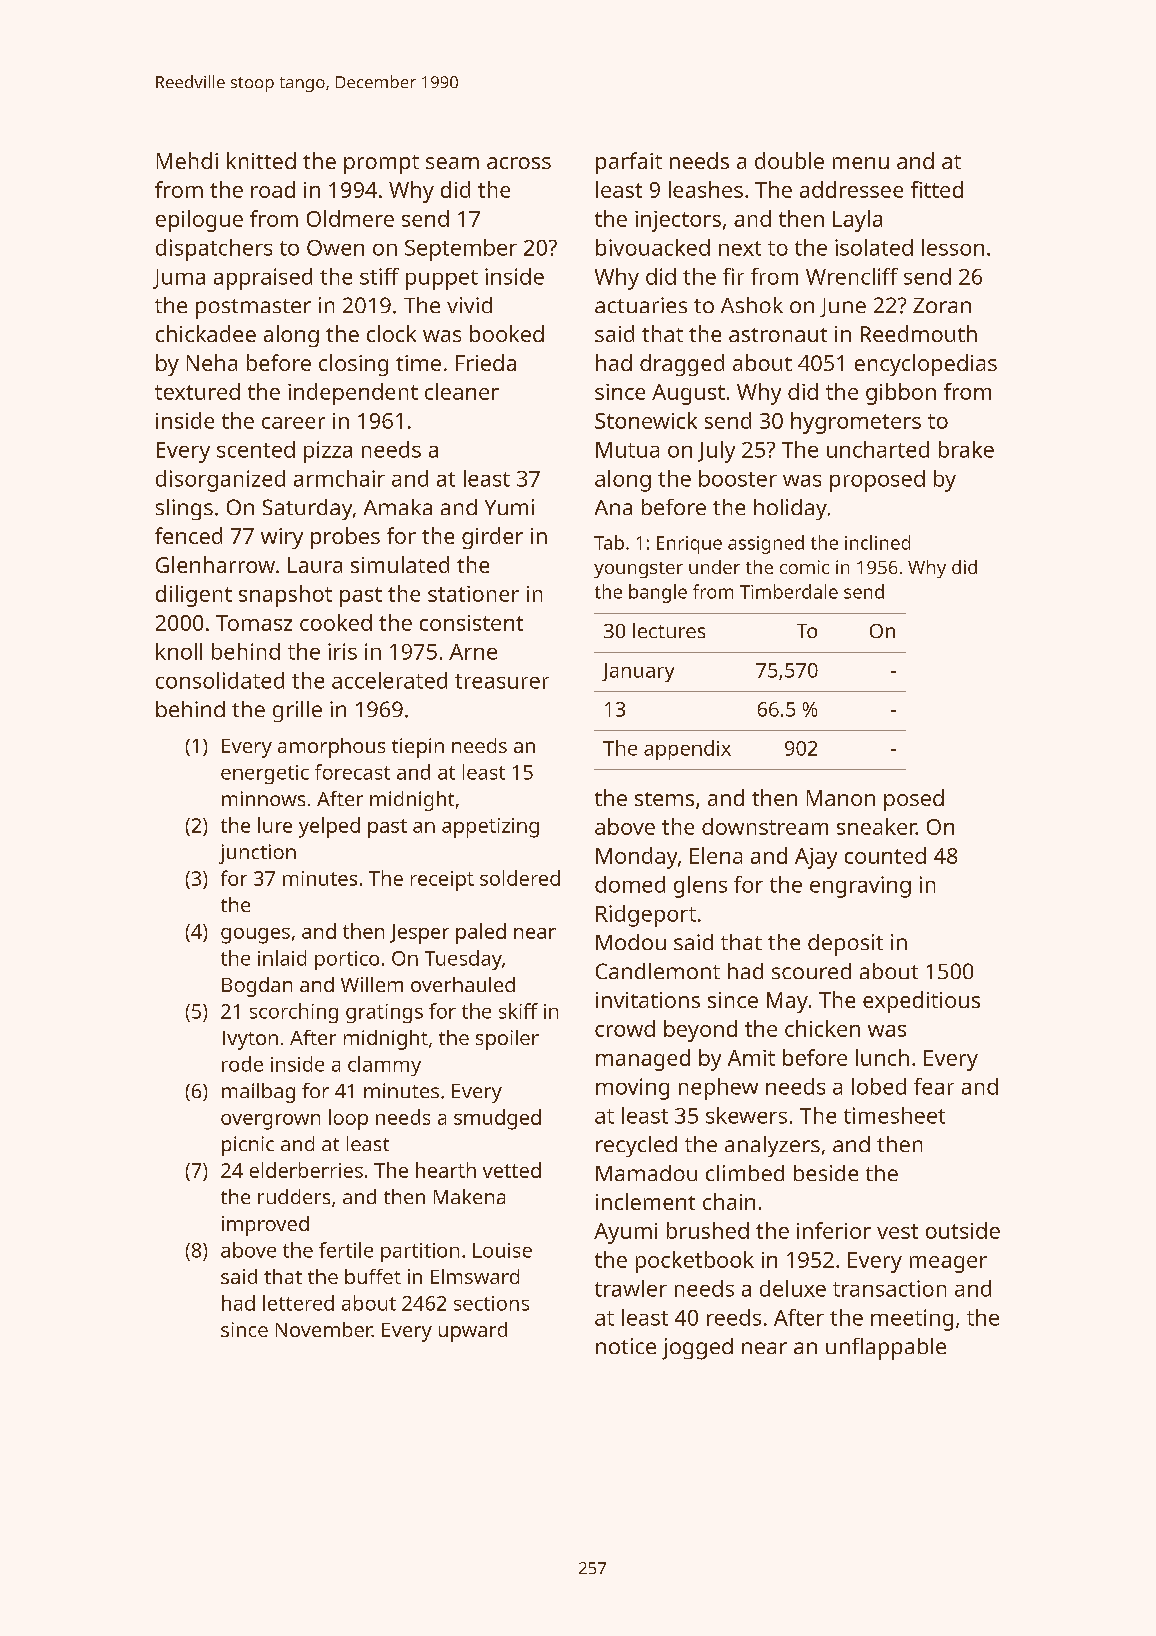 This document has height=1636, width=1156. Describe the element at coordinates (630, 884) in the document. I see `domed` at that location.
